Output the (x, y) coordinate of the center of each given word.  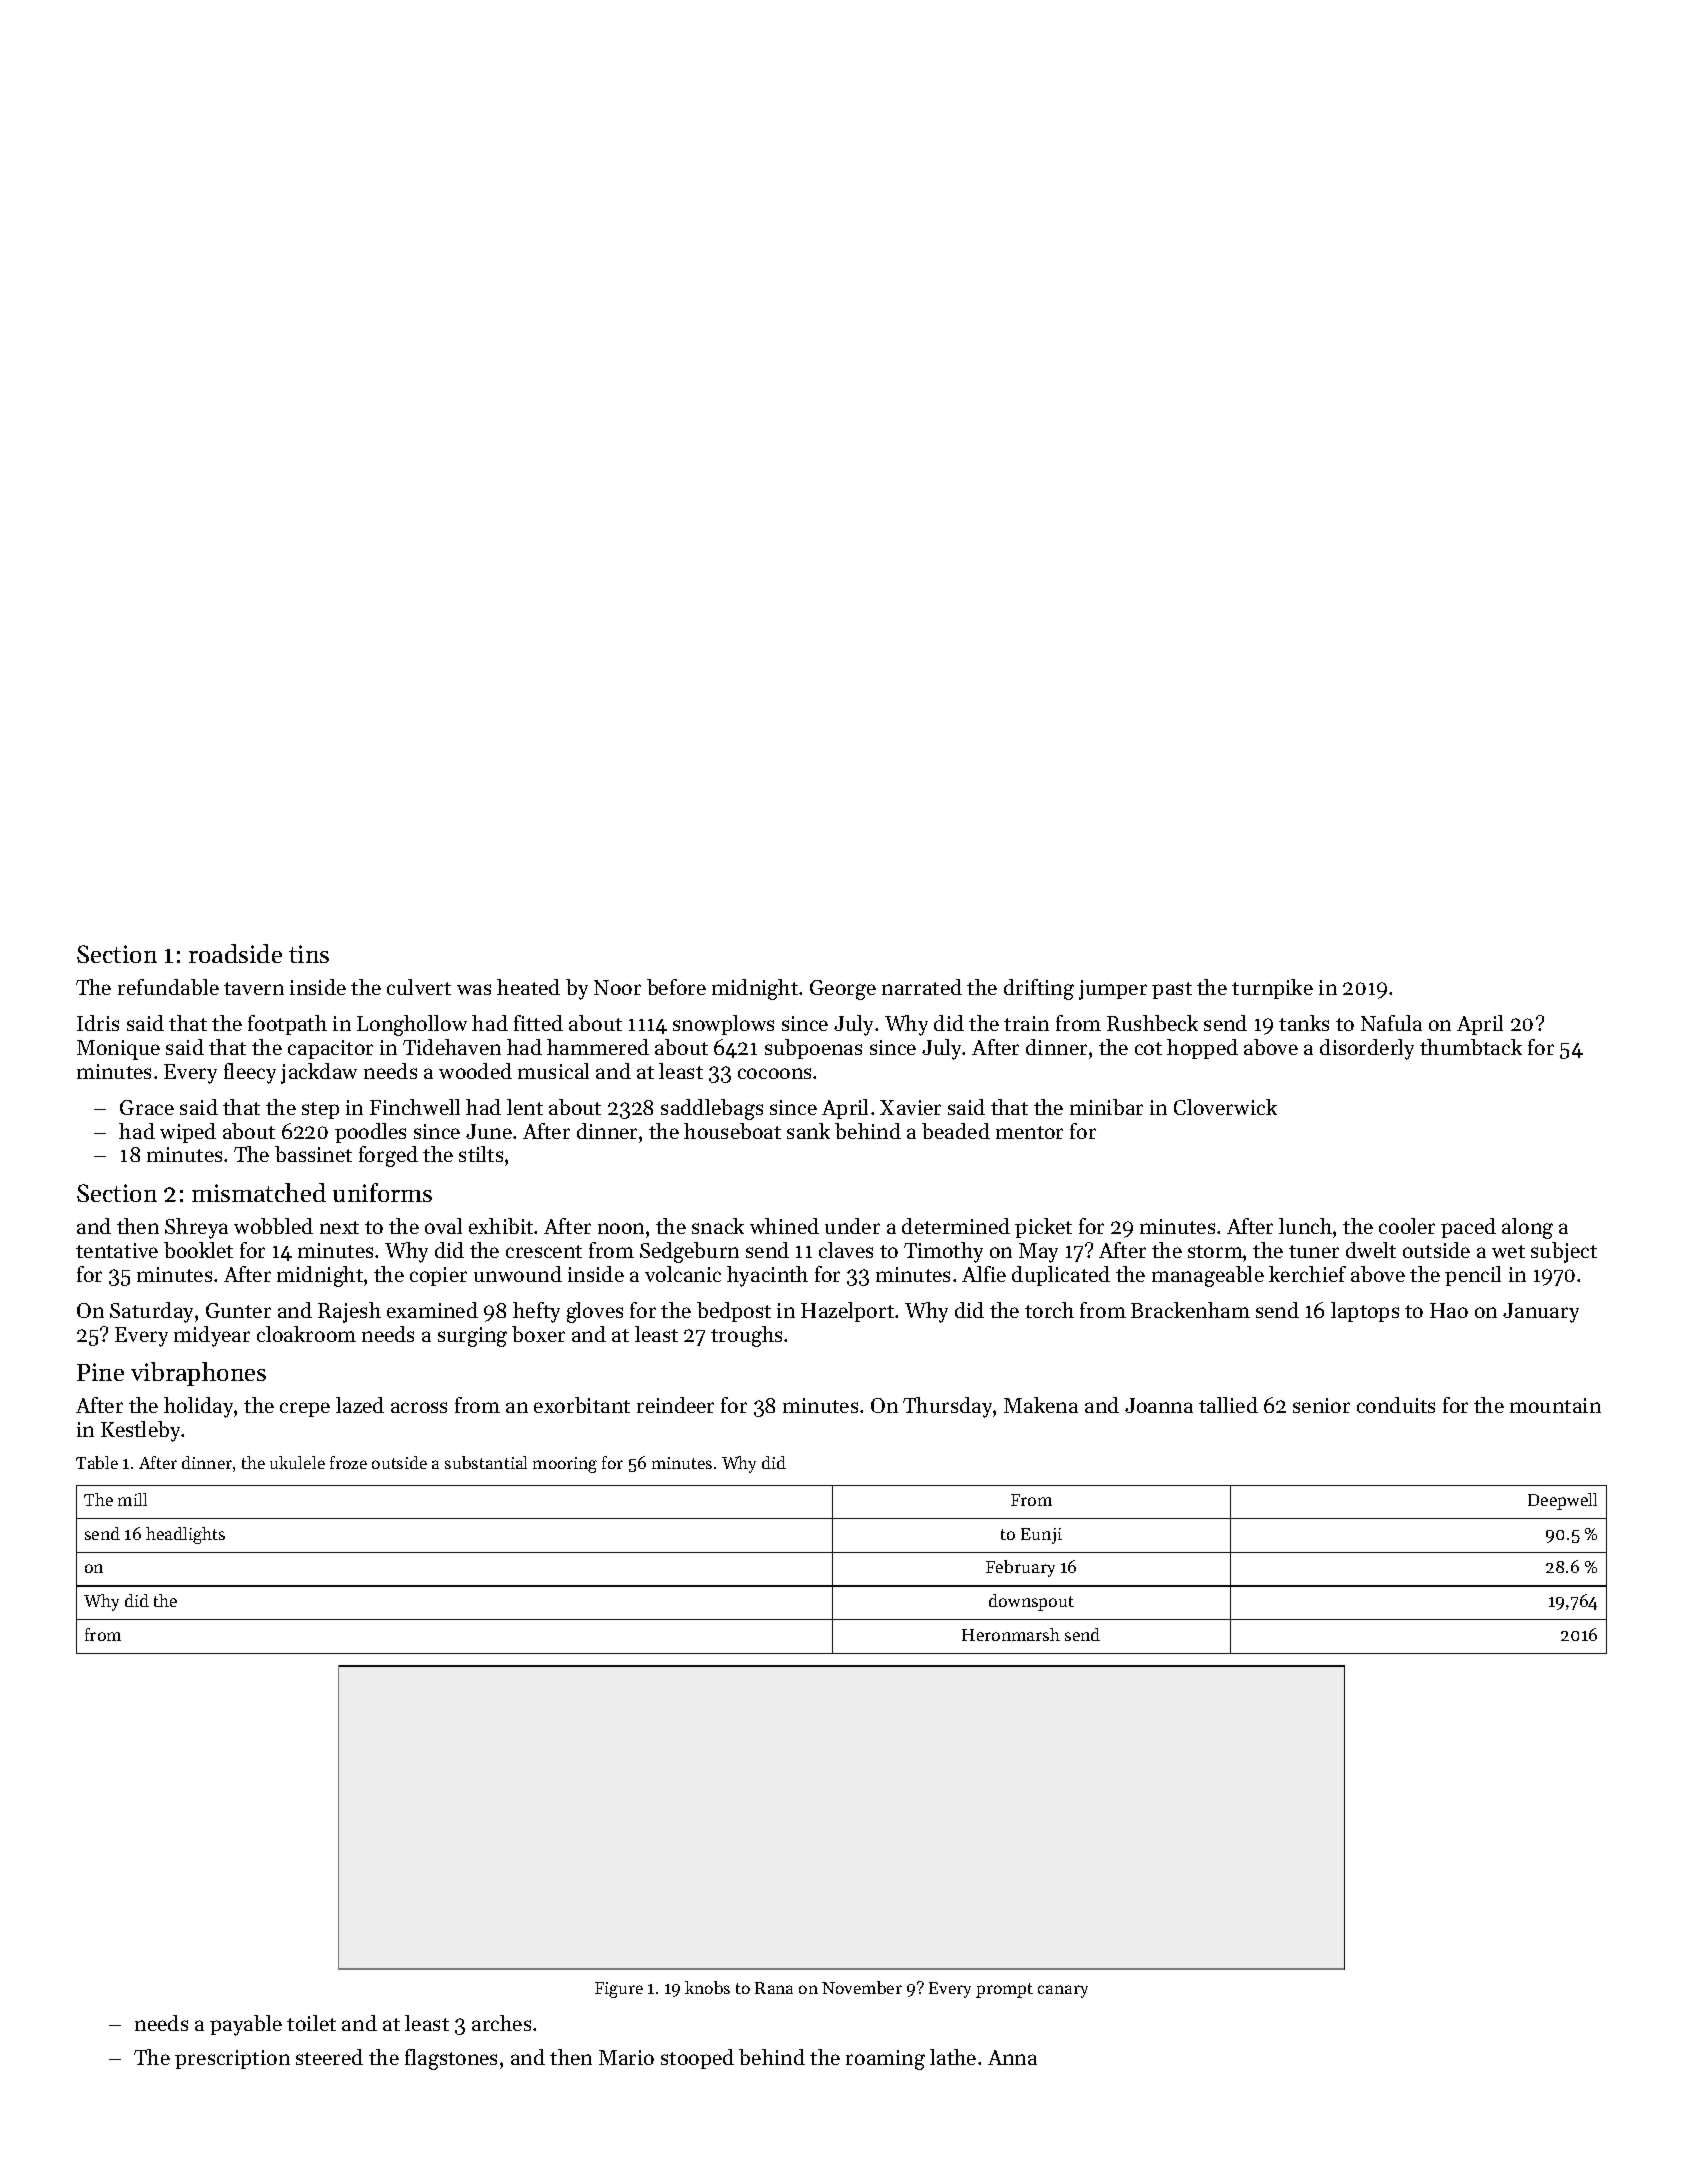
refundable (168, 987)
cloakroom (306, 1334)
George (843, 990)
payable (246, 2025)
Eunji (1041, 1536)
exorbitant (582, 1405)
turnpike (1272, 989)
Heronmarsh (1011, 1634)
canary (1063, 1991)
